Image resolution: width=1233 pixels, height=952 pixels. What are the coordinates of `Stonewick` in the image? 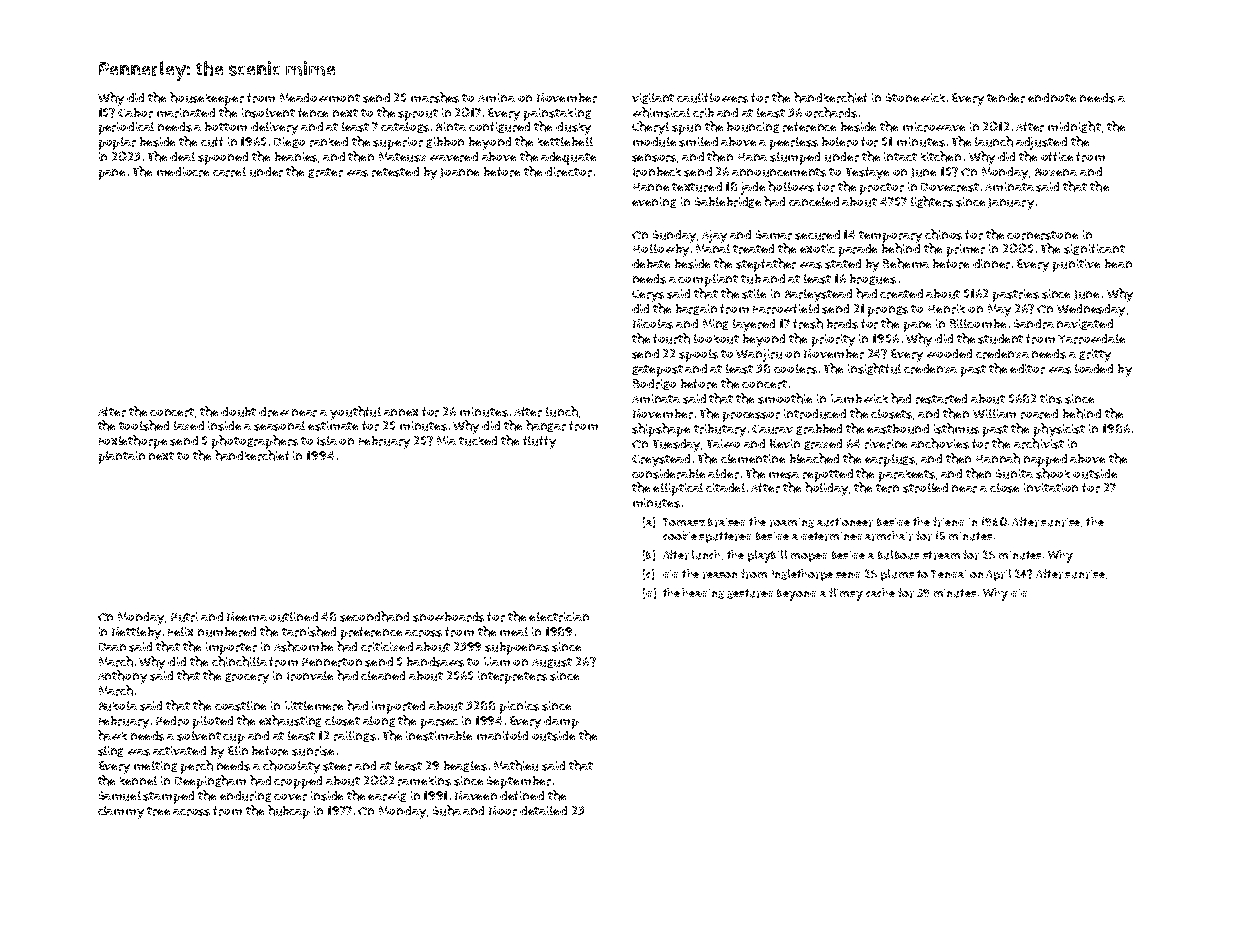 It's located at (915, 97).
